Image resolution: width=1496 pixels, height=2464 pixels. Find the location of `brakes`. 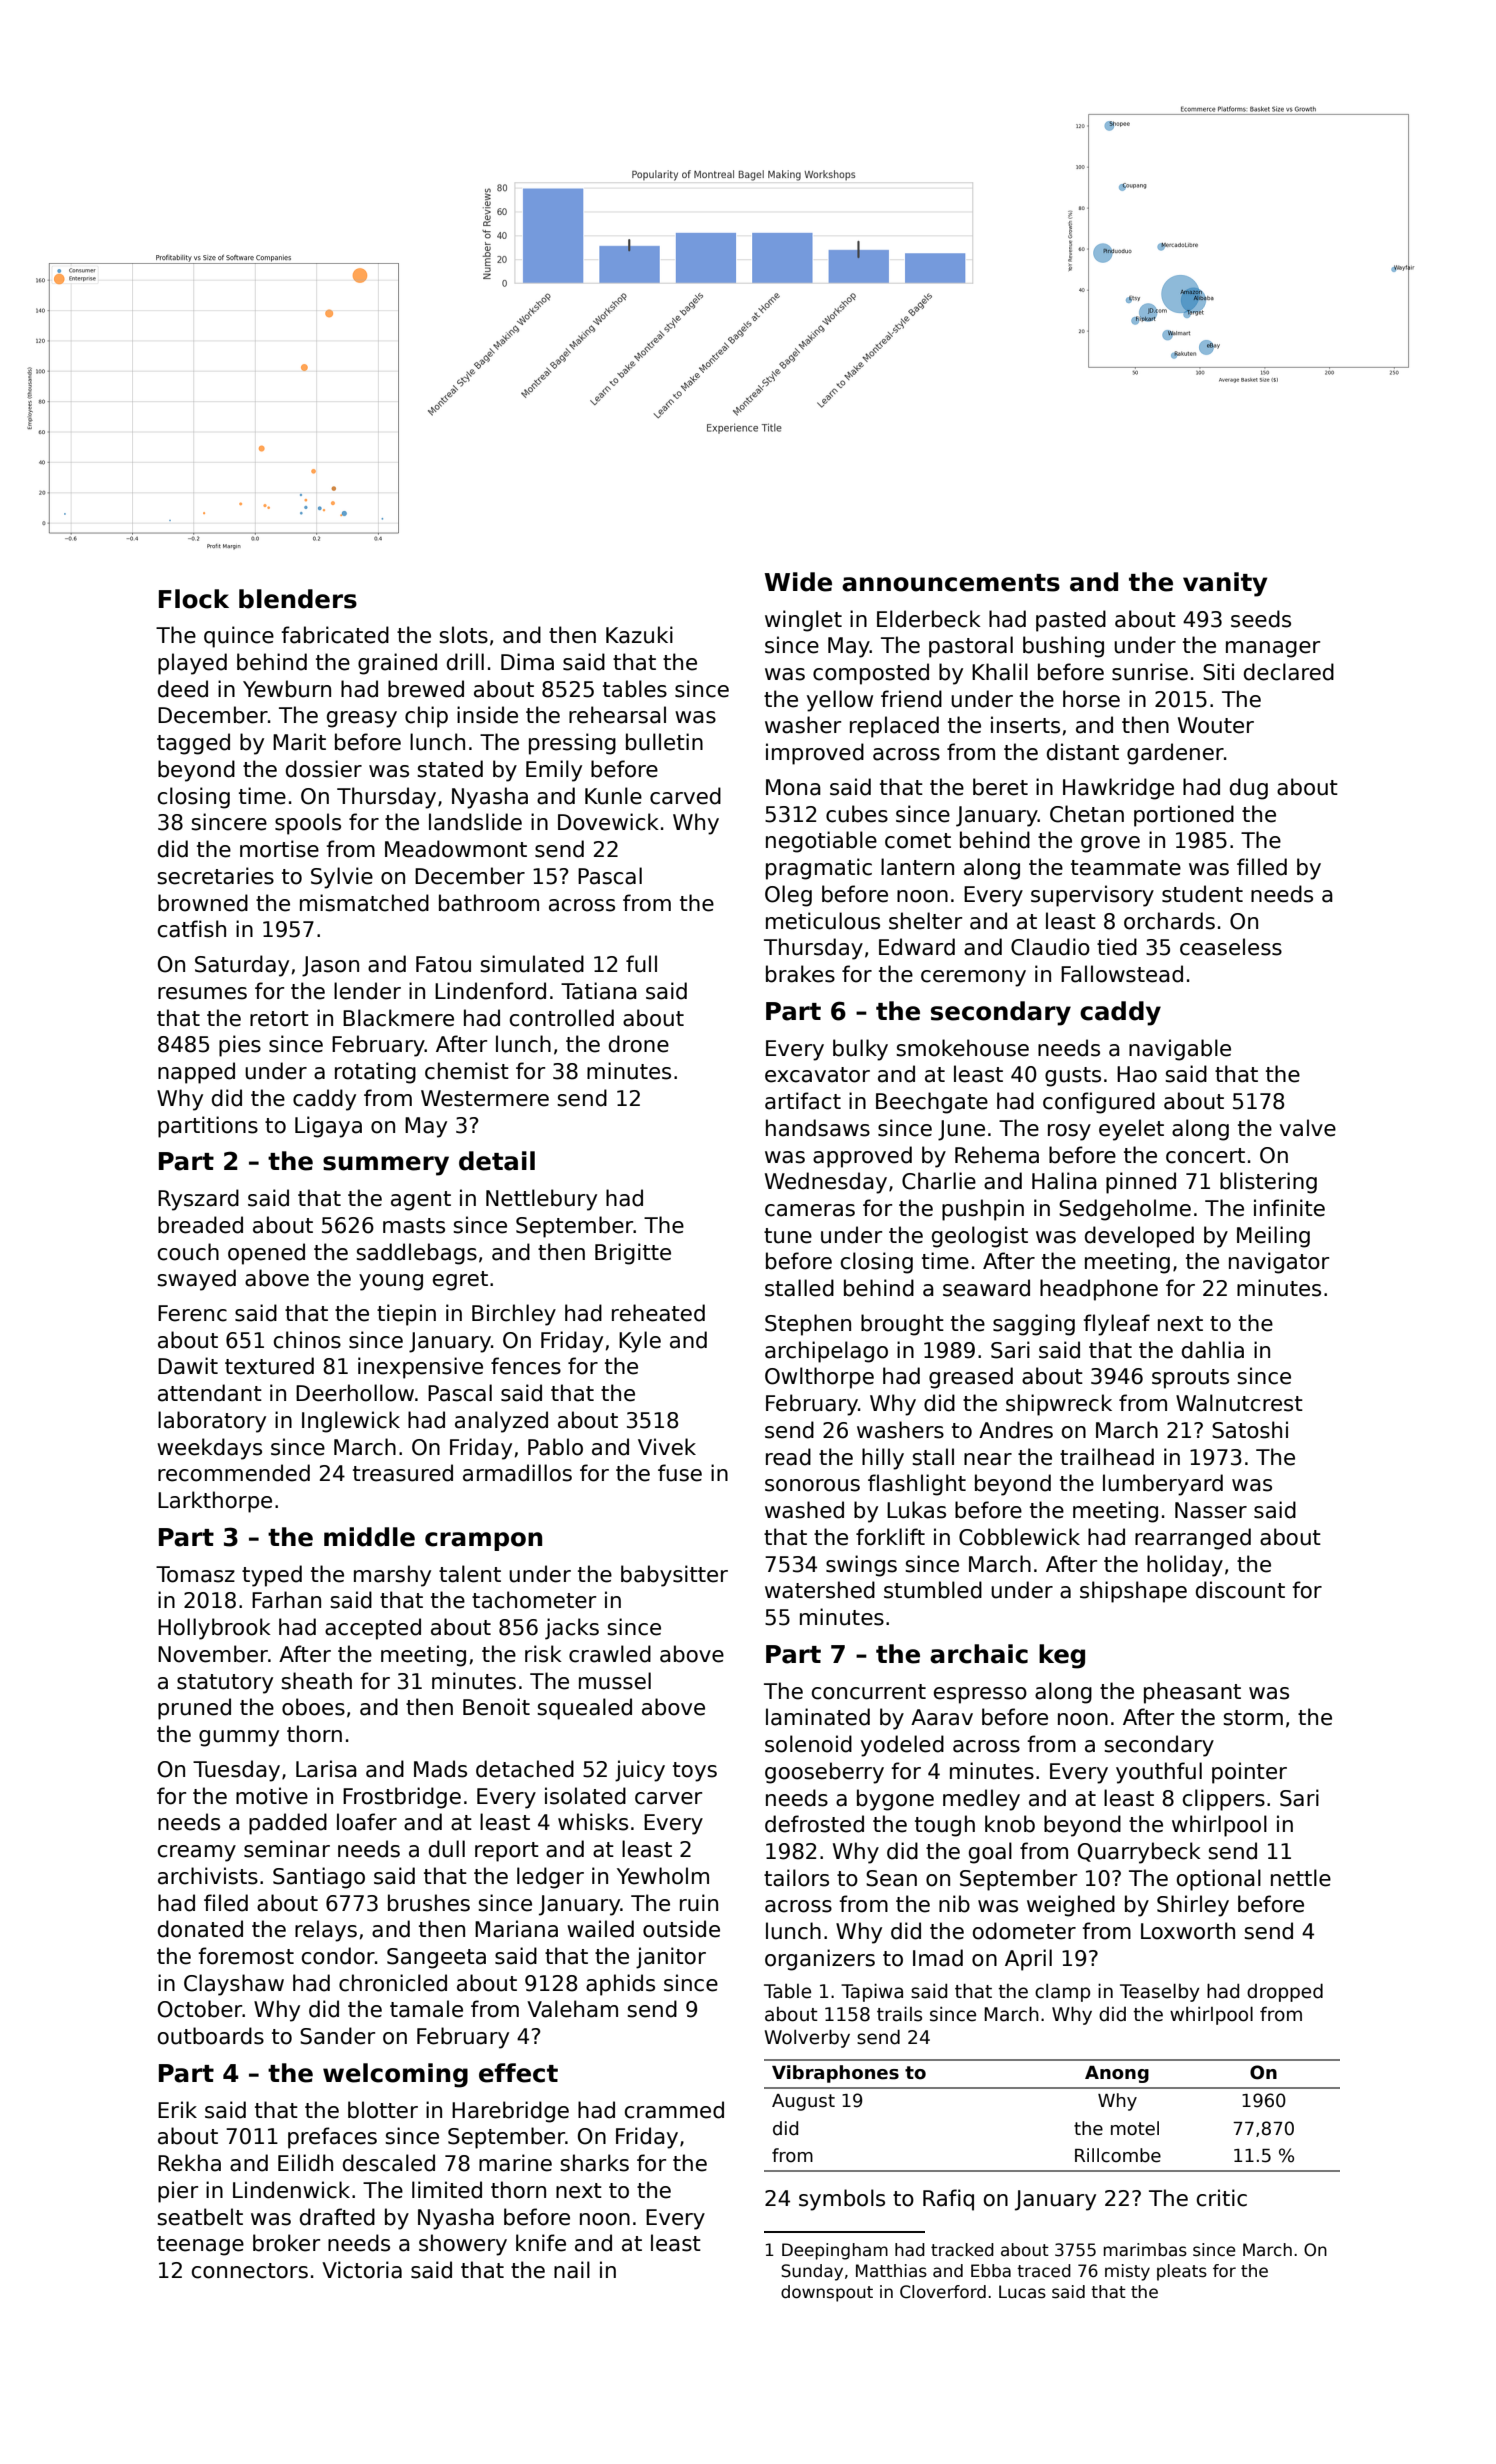

brakes is located at coordinates (800, 974).
